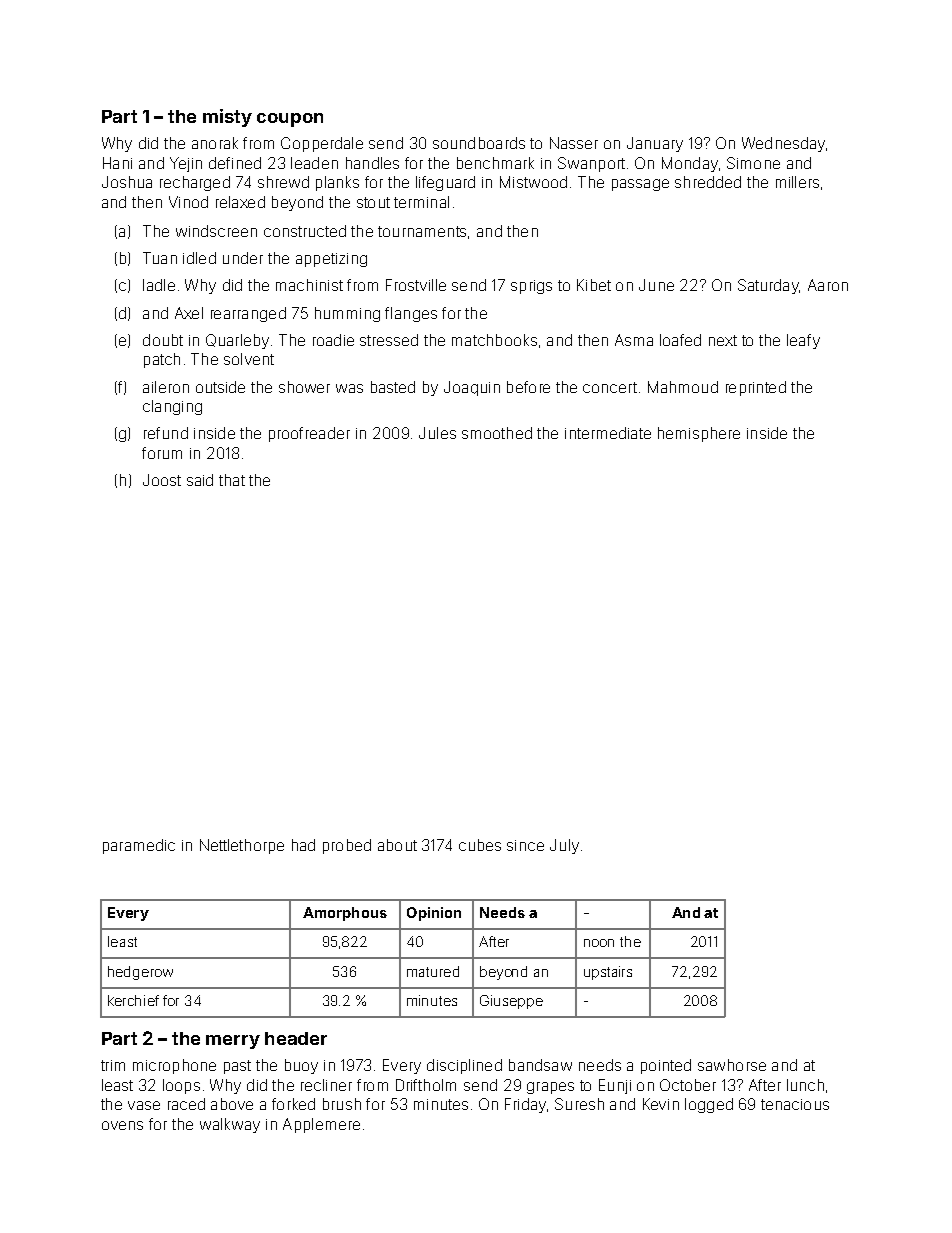 The width and height of the screenshot is (952, 1233). What do you see at coordinates (437, 433) in the screenshot?
I see `Jules` at bounding box center [437, 433].
